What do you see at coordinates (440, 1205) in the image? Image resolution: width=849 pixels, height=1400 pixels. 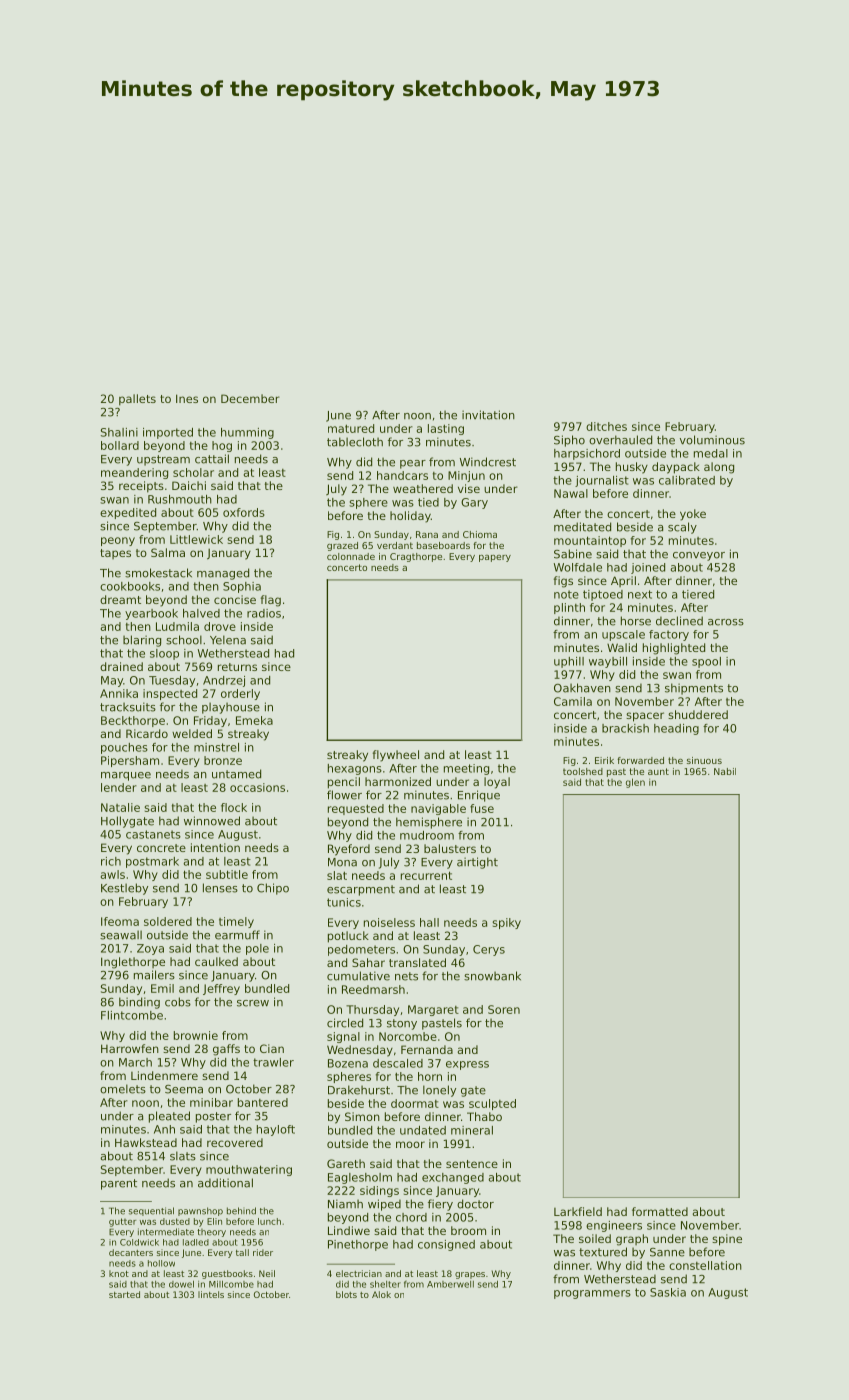 I see `fiery` at bounding box center [440, 1205].
